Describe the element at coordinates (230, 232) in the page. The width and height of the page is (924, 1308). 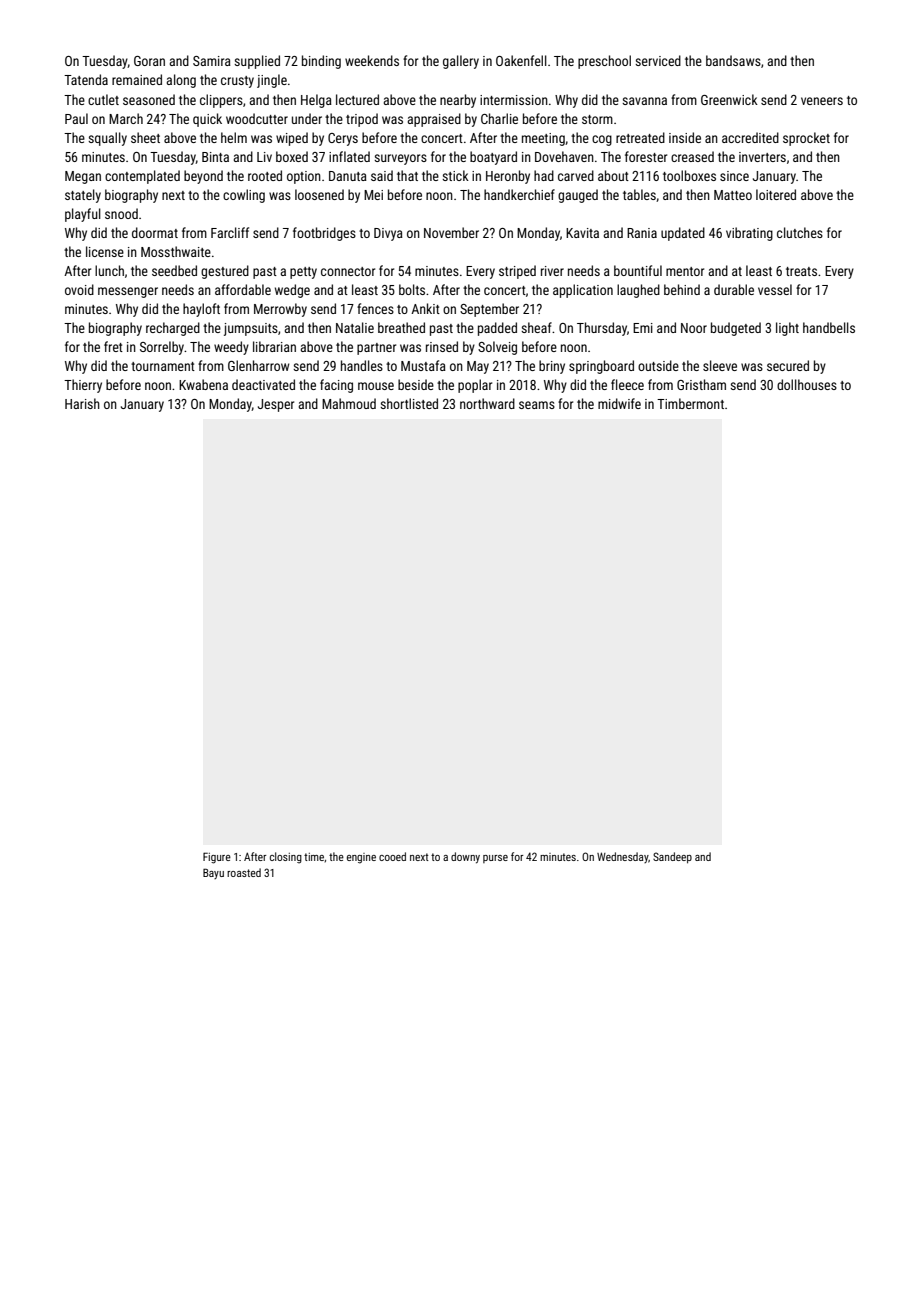
I see `Farcliff` at that location.
